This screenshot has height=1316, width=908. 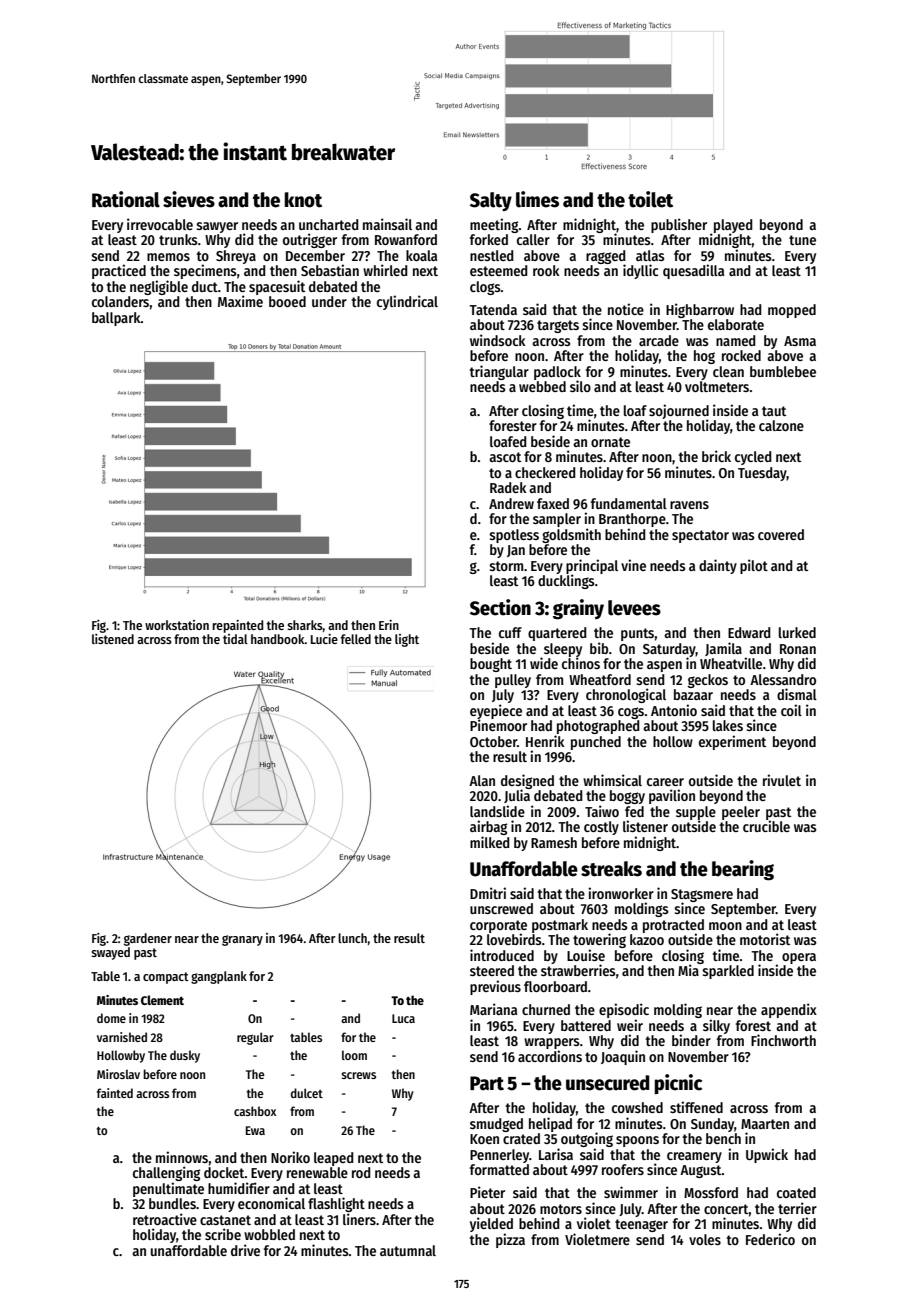 What do you see at coordinates (802, 240) in the screenshot?
I see `tune` at bounding box center [802, 240].
